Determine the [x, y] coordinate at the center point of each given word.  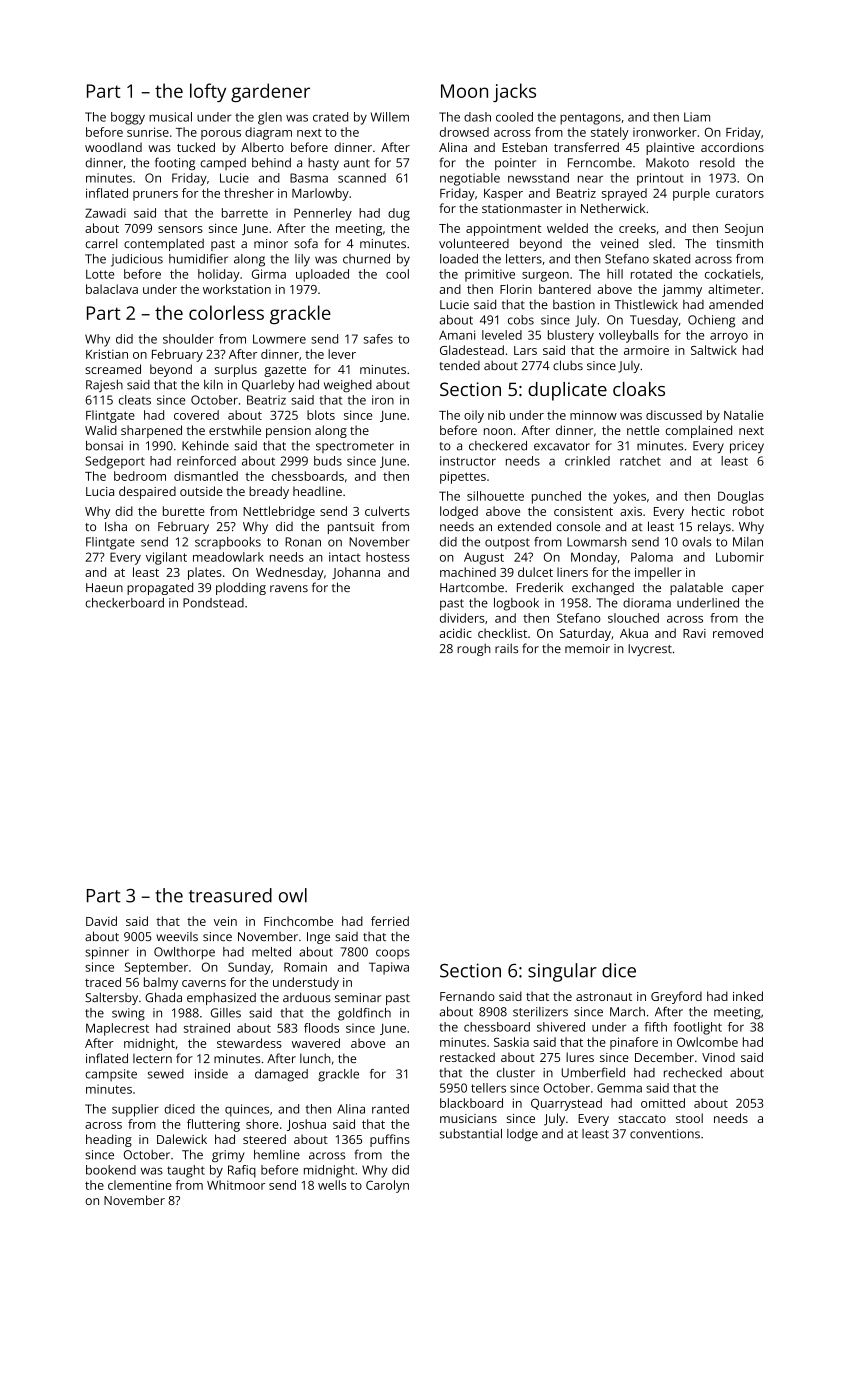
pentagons [590, 119]
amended [736, 304]
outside [201, 491]
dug [399, 214]
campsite [111, 1075]
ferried [390, 921]
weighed [348, 386]
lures [580, 1057]
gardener [270, 92]
